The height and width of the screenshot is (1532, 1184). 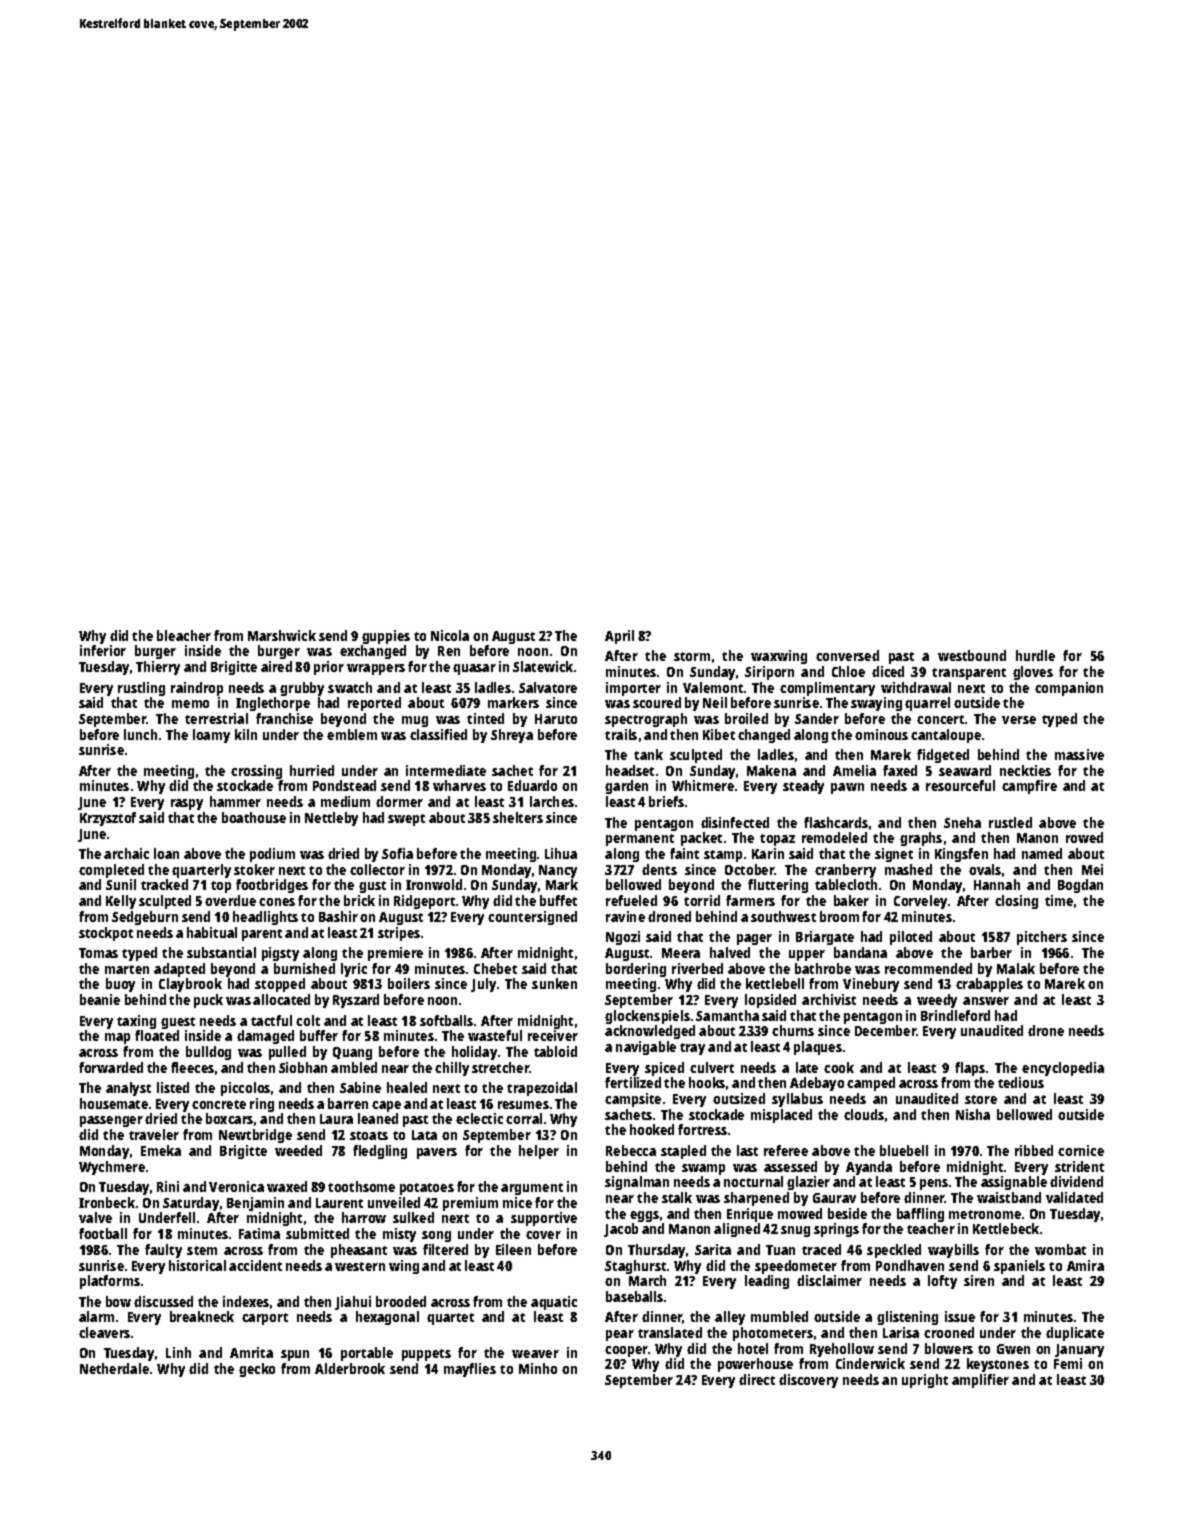 What do you see at coordinates (256, 772) in the screenshot?
I see `crossing` at bounding box center [256, 772].
